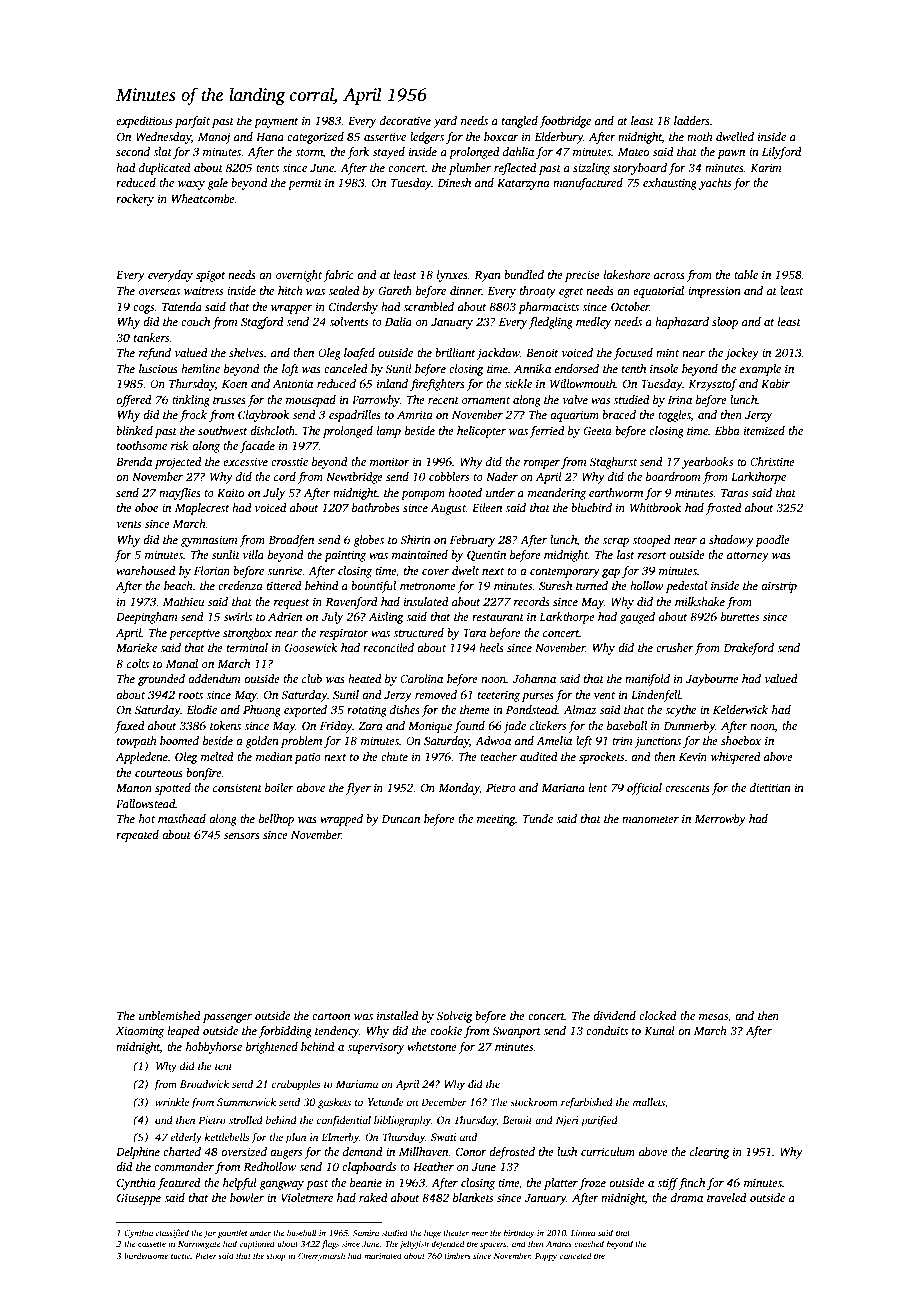 This screenshot has height=1308, width=924. I want to click on Koen, so click(234, 384).
